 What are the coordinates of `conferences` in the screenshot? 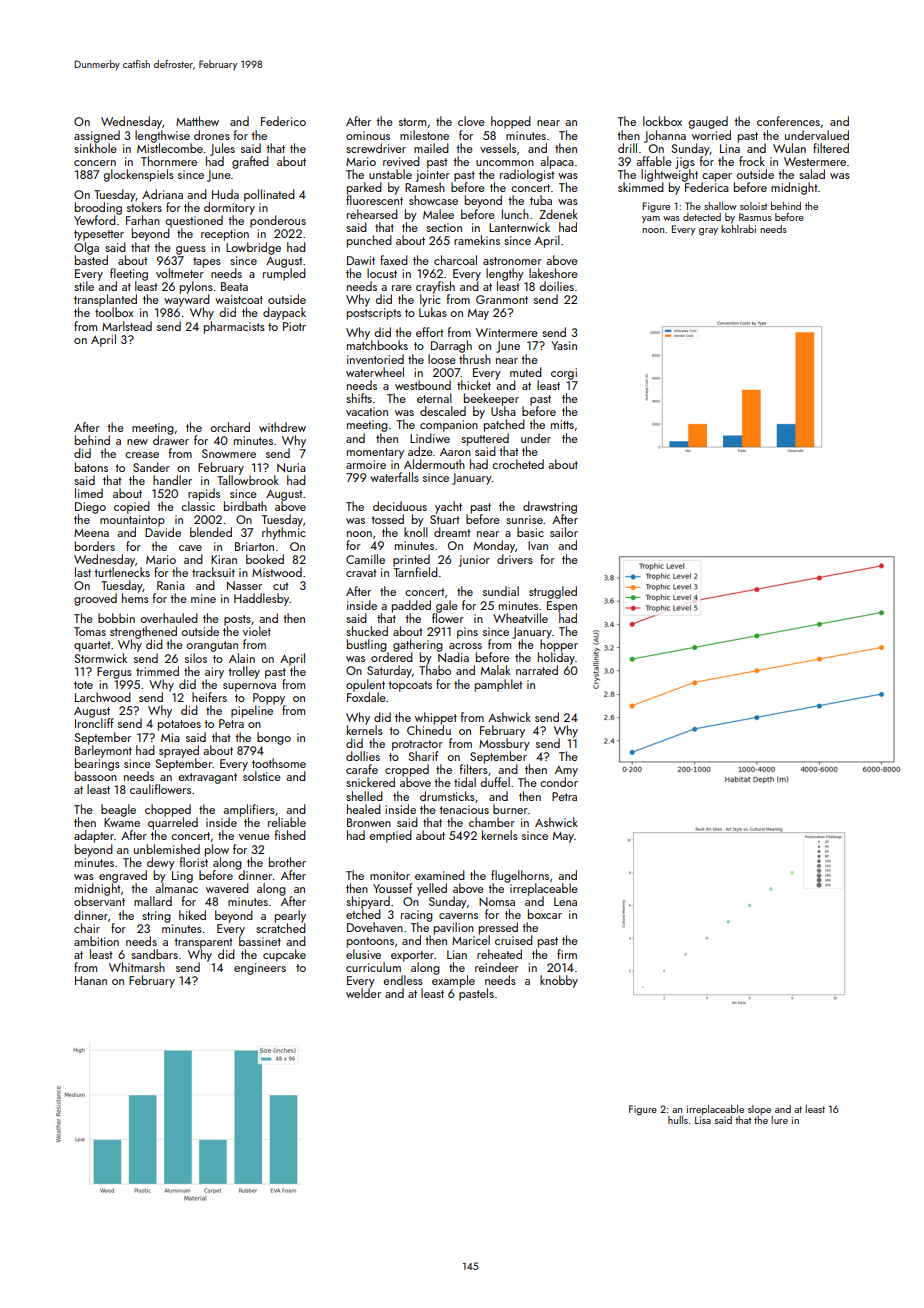 It's located at (788, 121).
